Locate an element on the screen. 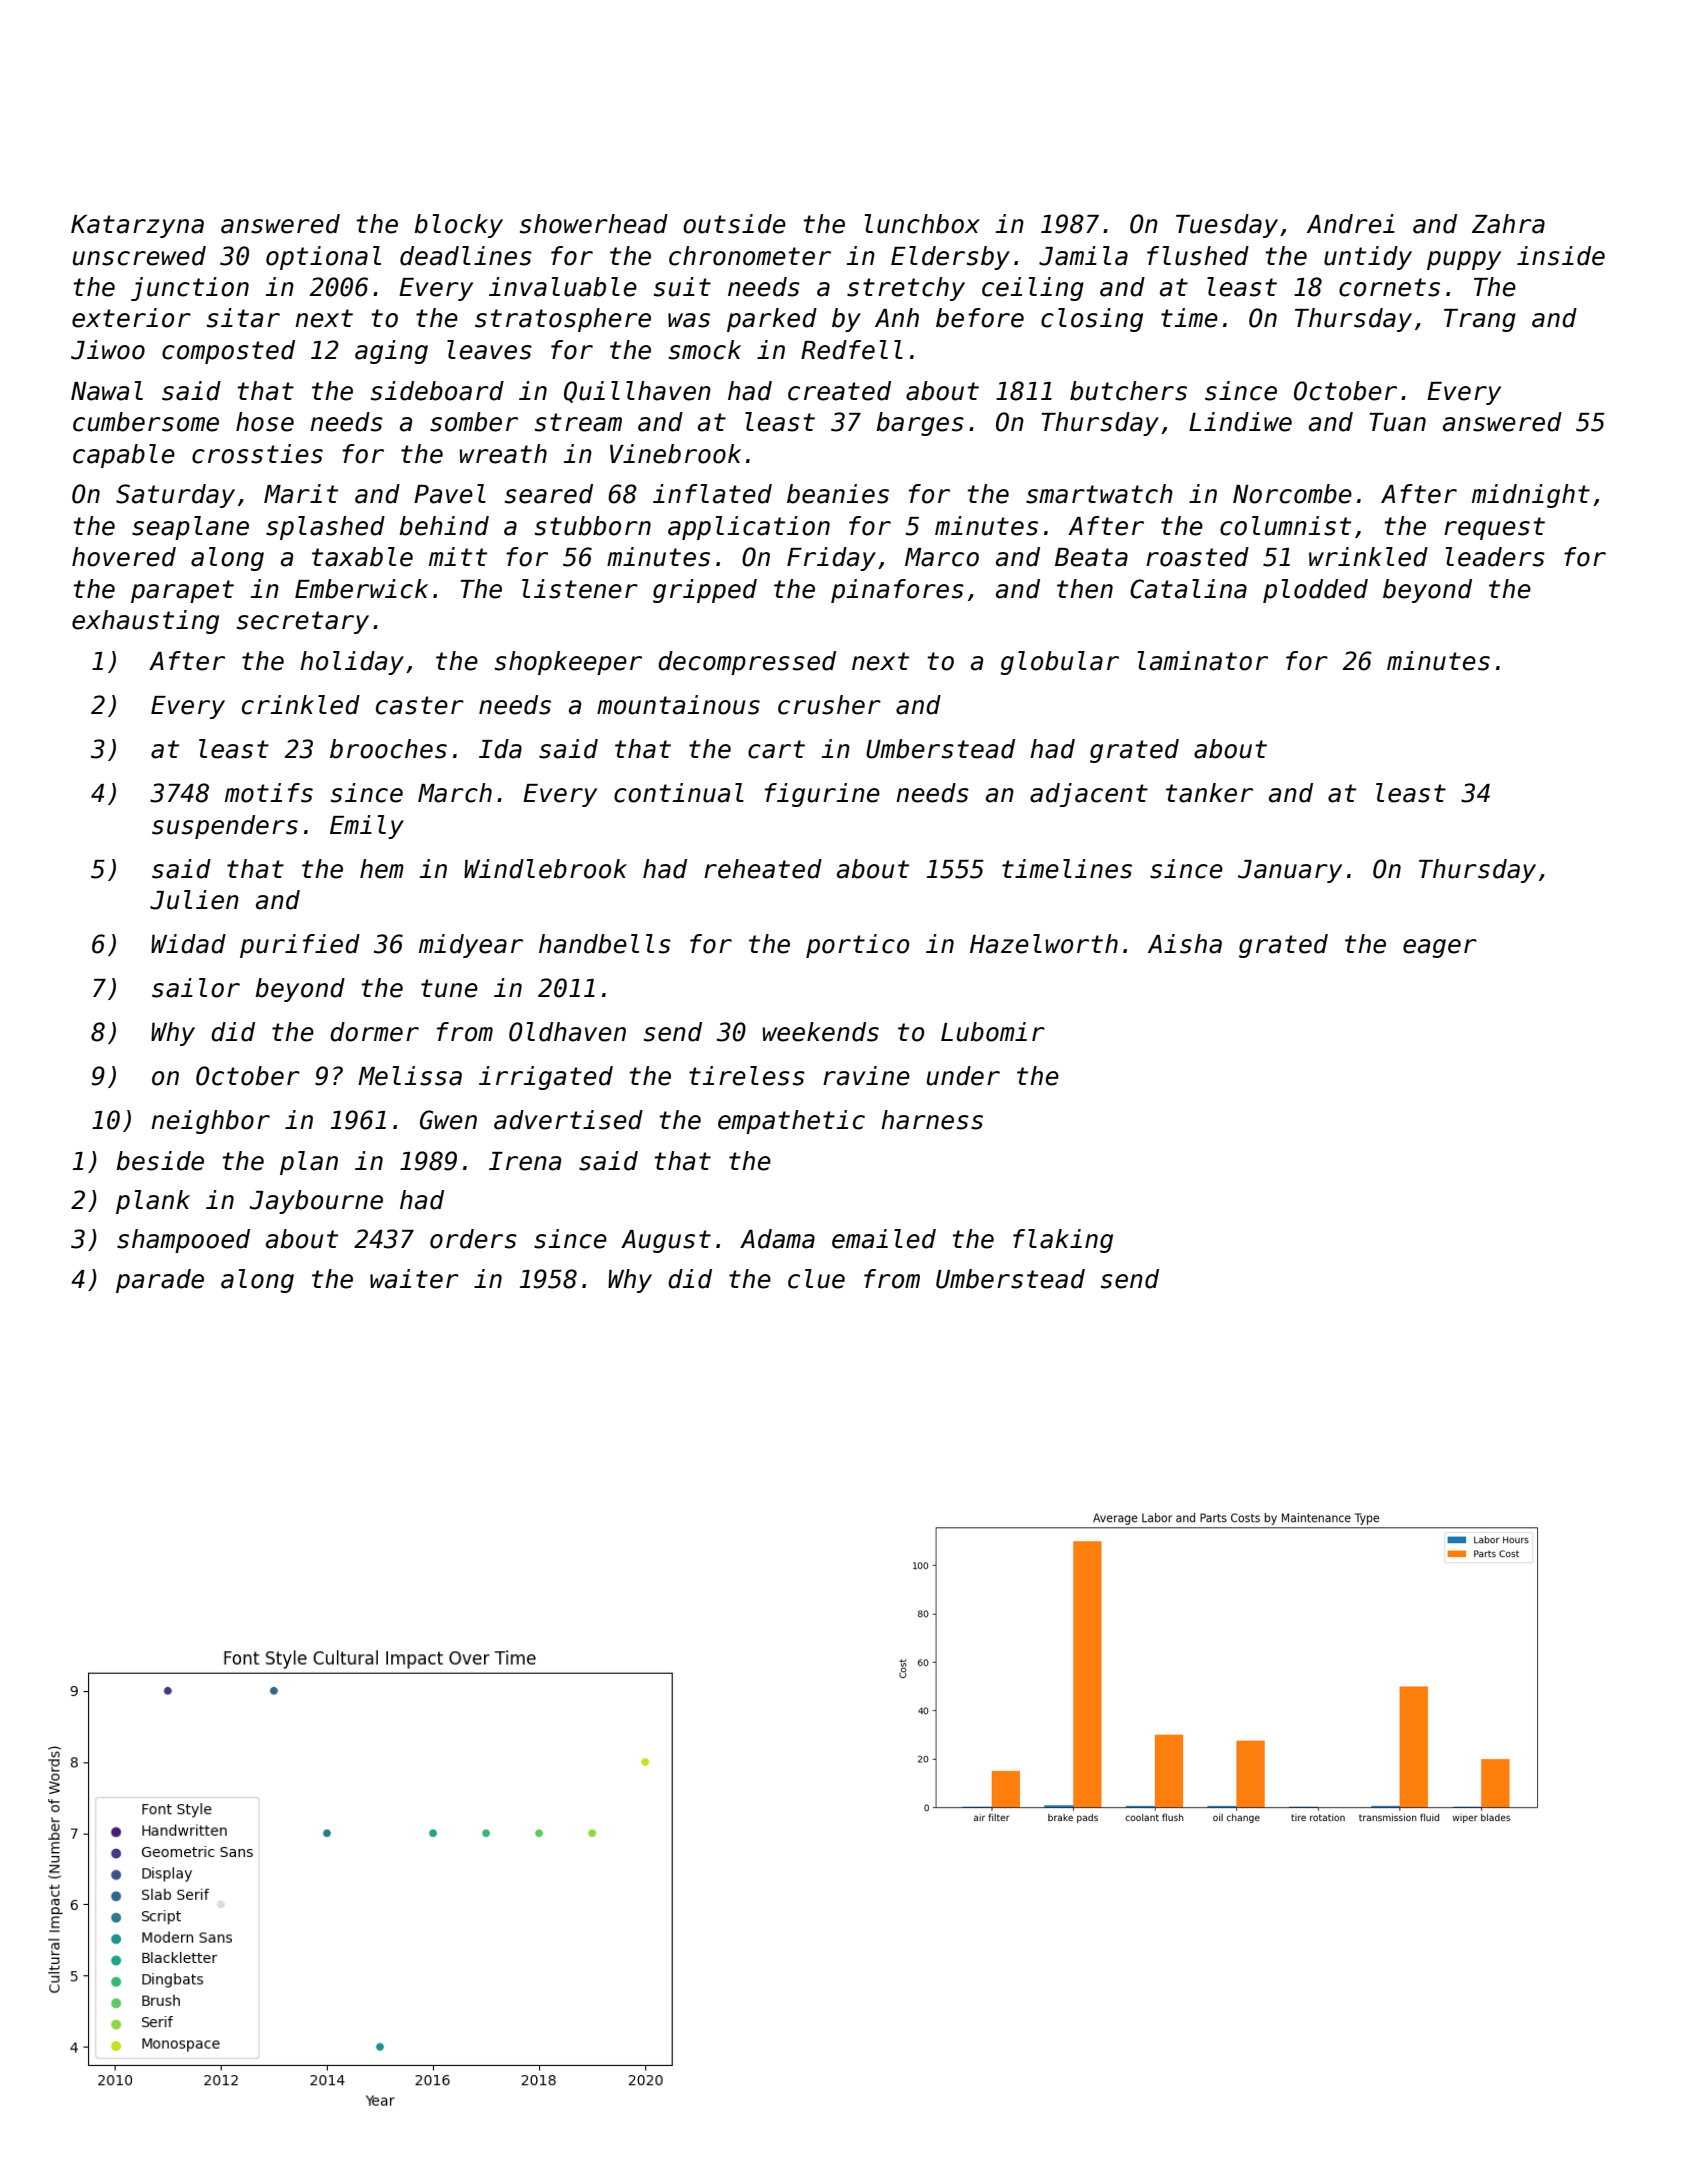 The image size is (1683, 2178). Tuan is located at coordinates (1397, 422).
